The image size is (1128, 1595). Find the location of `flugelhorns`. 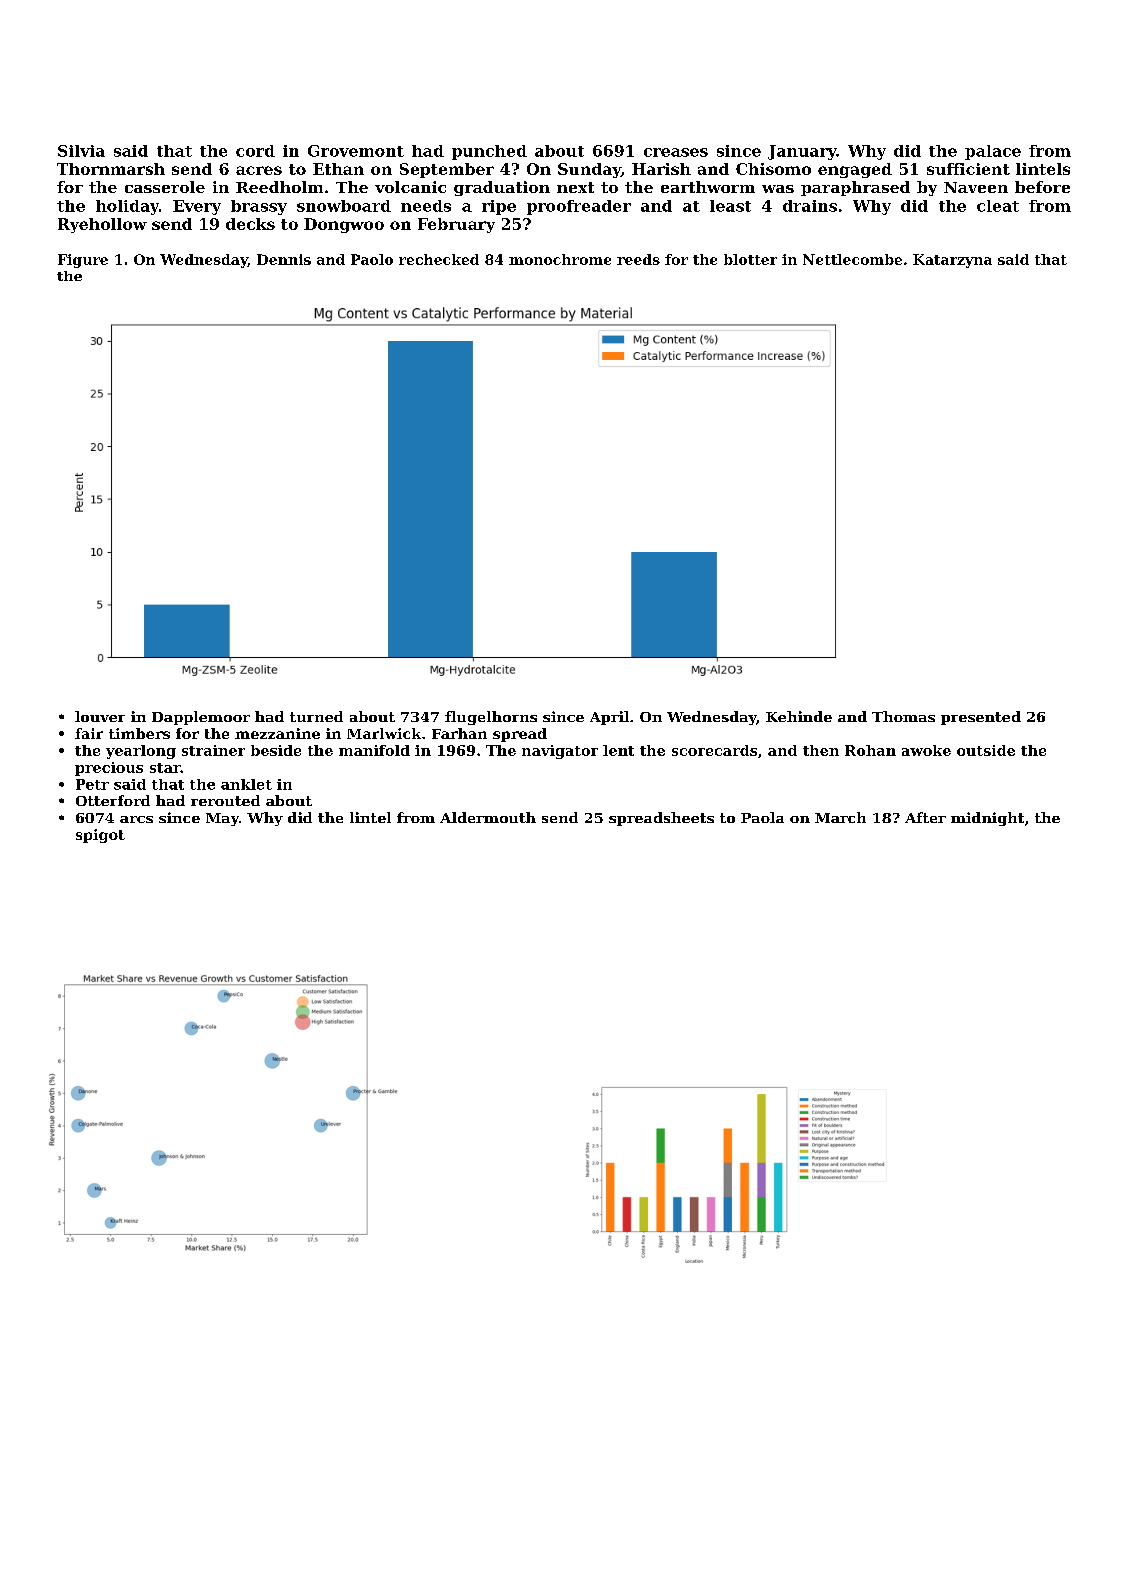

flugelhorns is located at coordinates (491, 718).
